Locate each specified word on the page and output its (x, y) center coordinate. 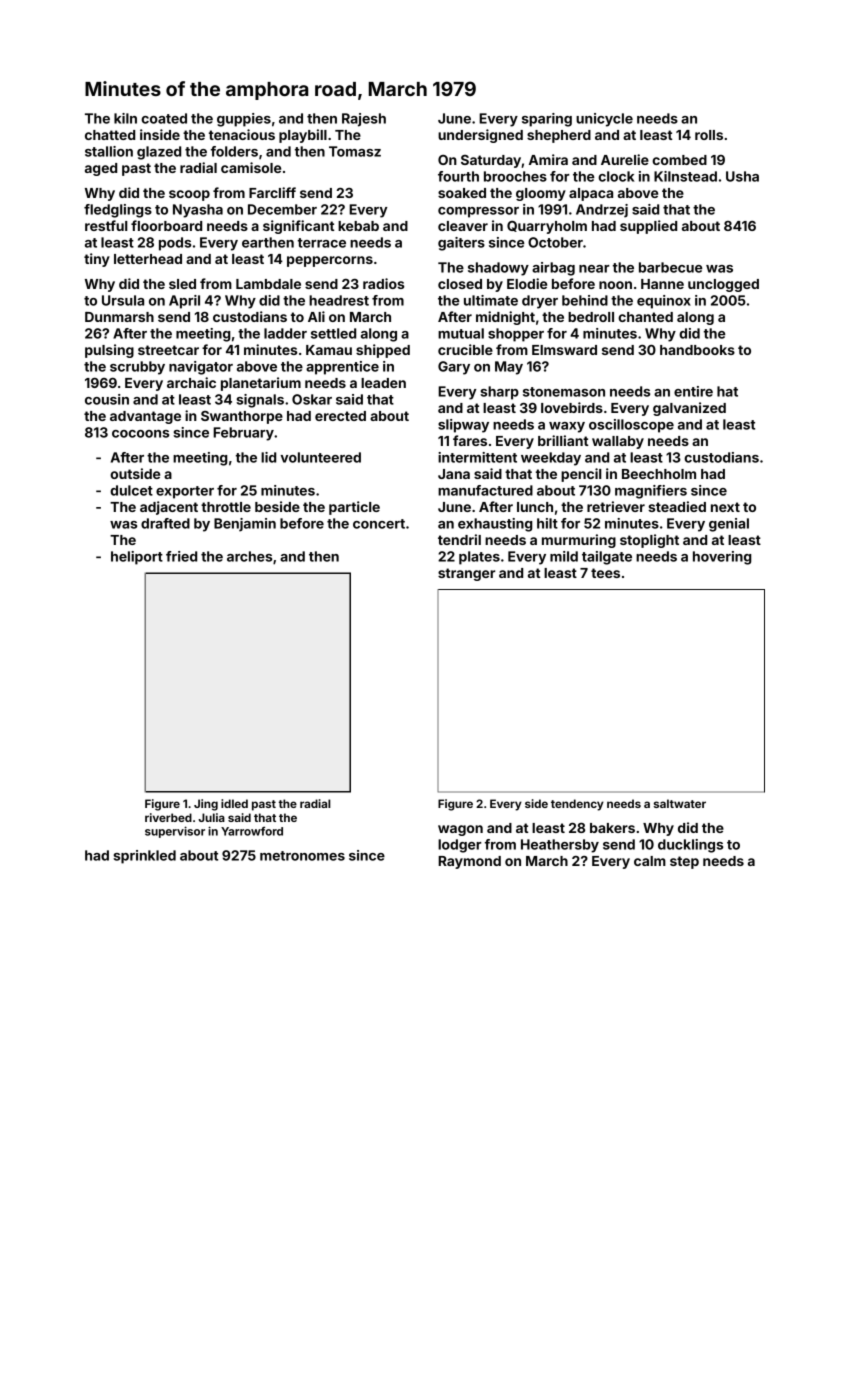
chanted (645, 317)
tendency (577, 805)
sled (182, 284)
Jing (206, 805)
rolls (709, 135)
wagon (460, 830)
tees (605, 573)
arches (249, 556)
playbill (303, 136)
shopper (516, 335)
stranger (466, 574)
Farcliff (272, 192)
